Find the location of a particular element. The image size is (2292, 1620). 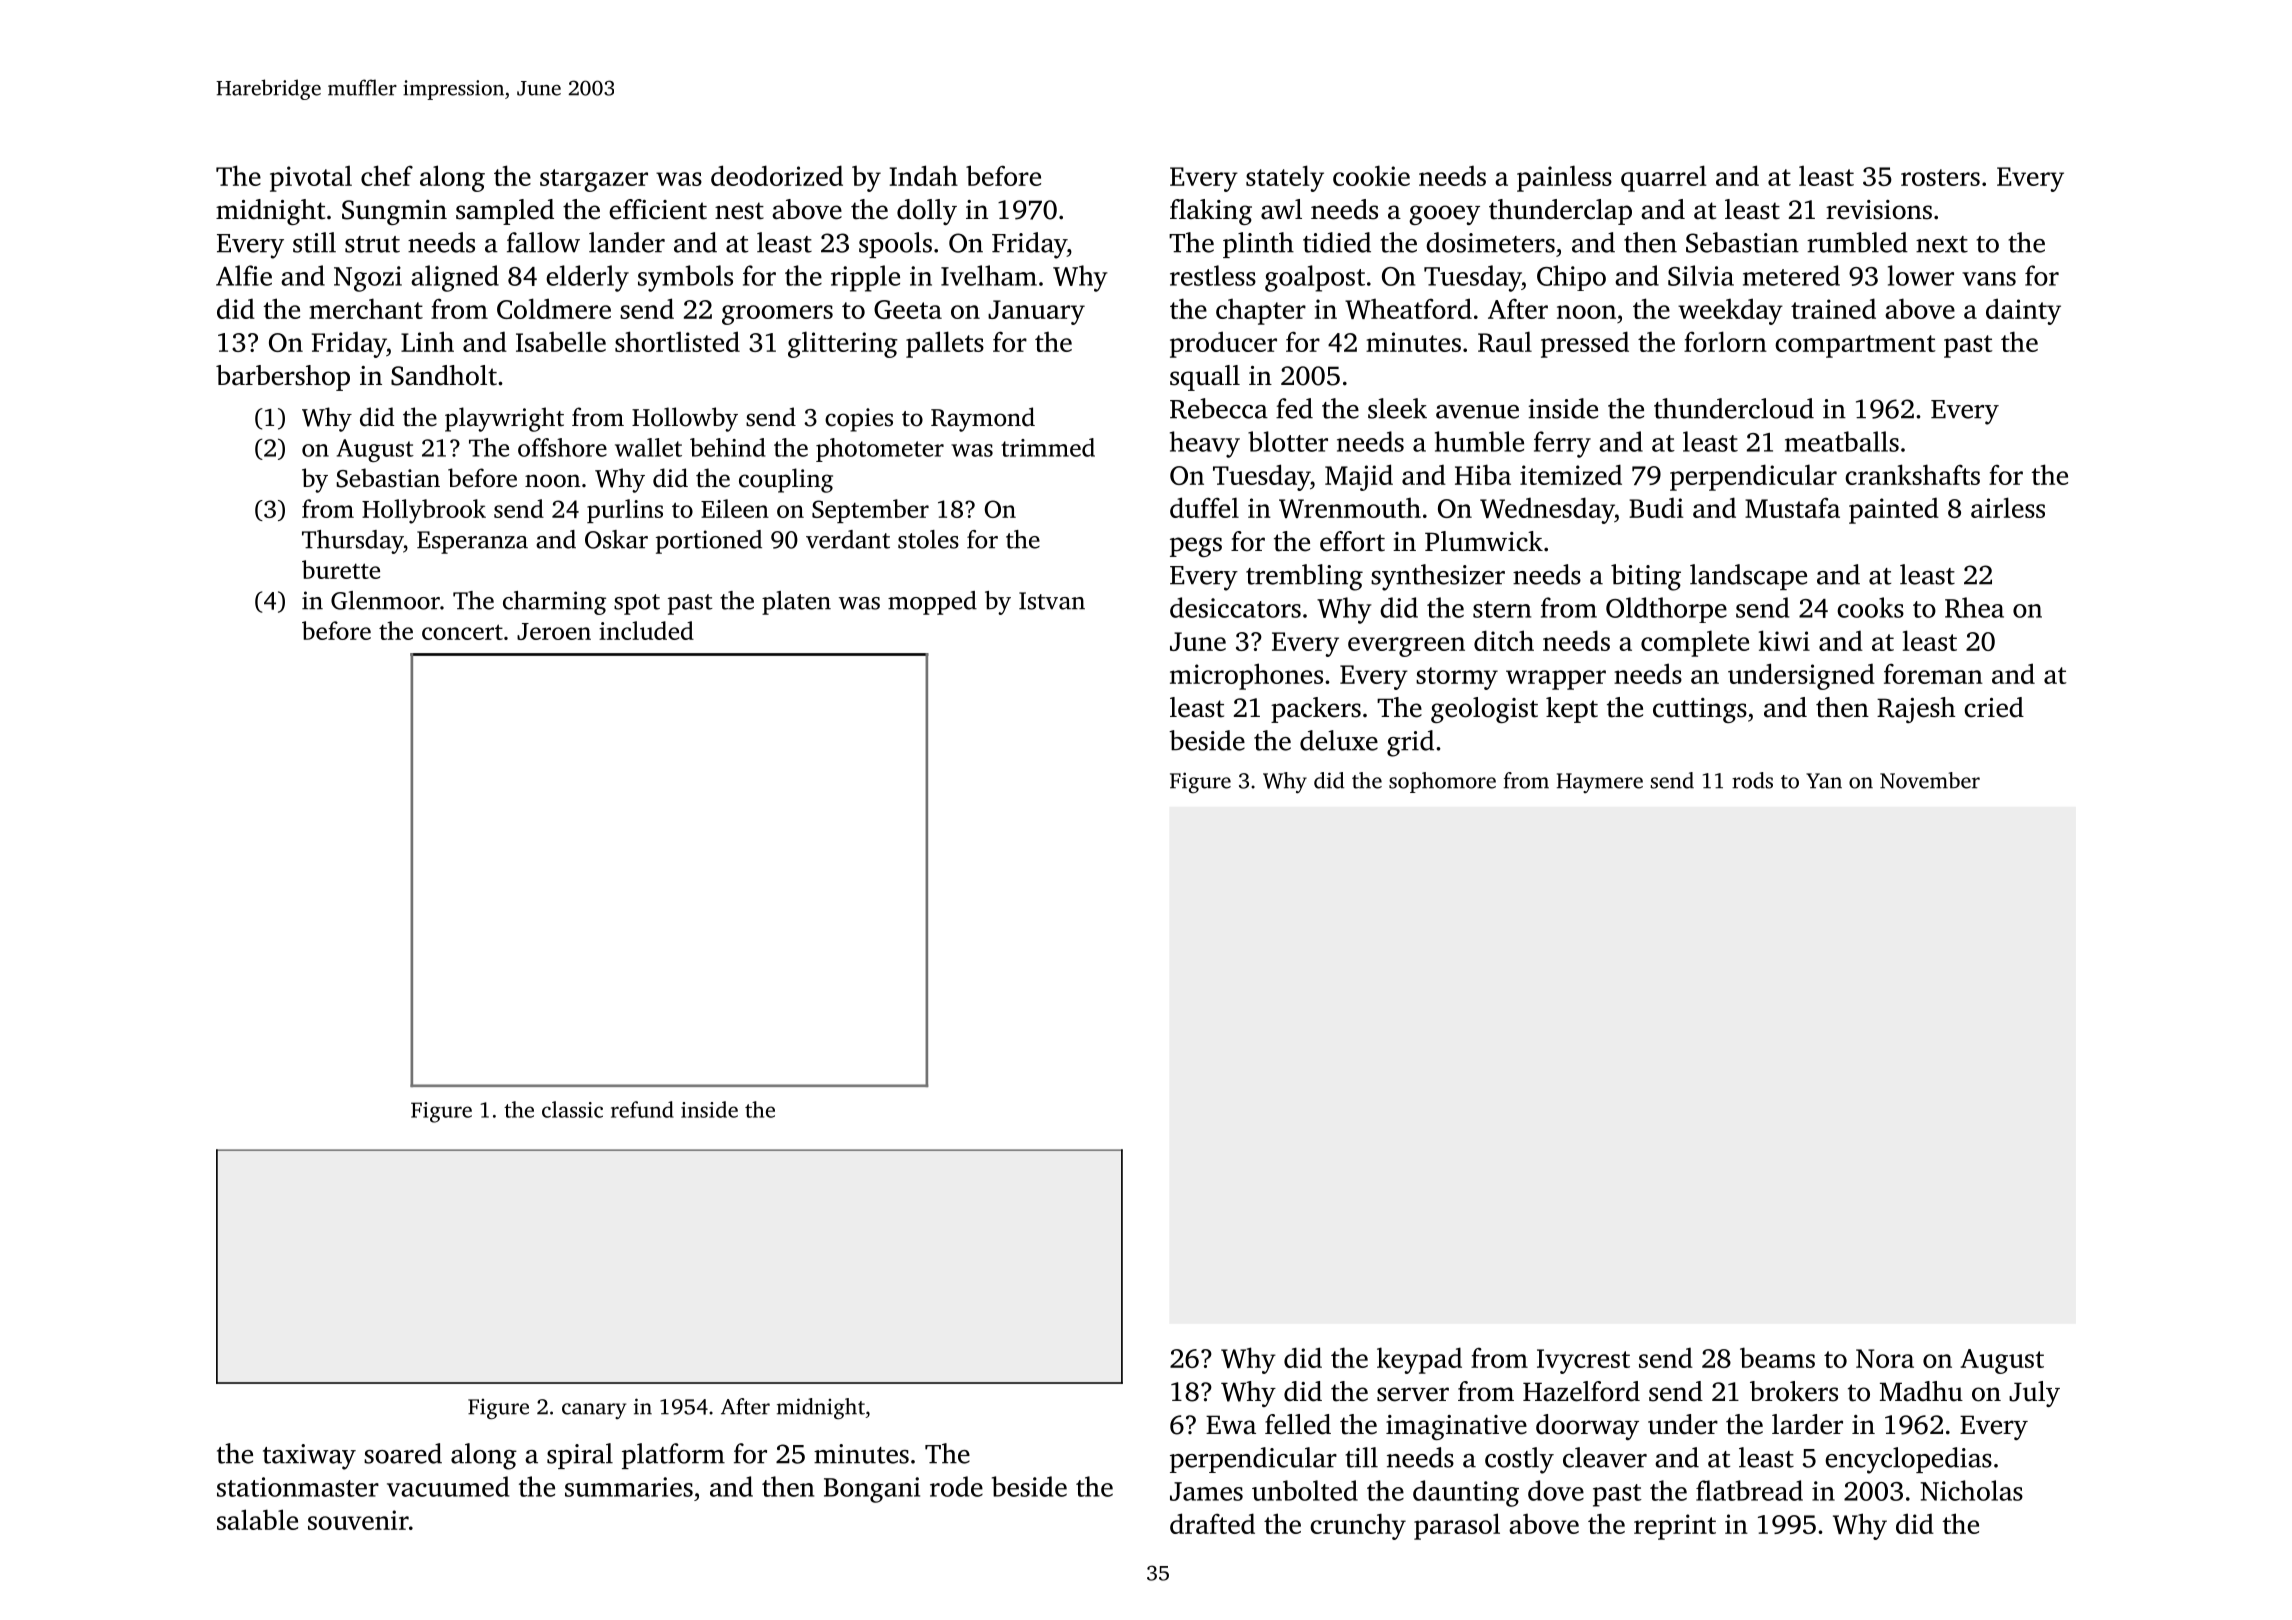

salable is located at coordinates (257, 1519).
